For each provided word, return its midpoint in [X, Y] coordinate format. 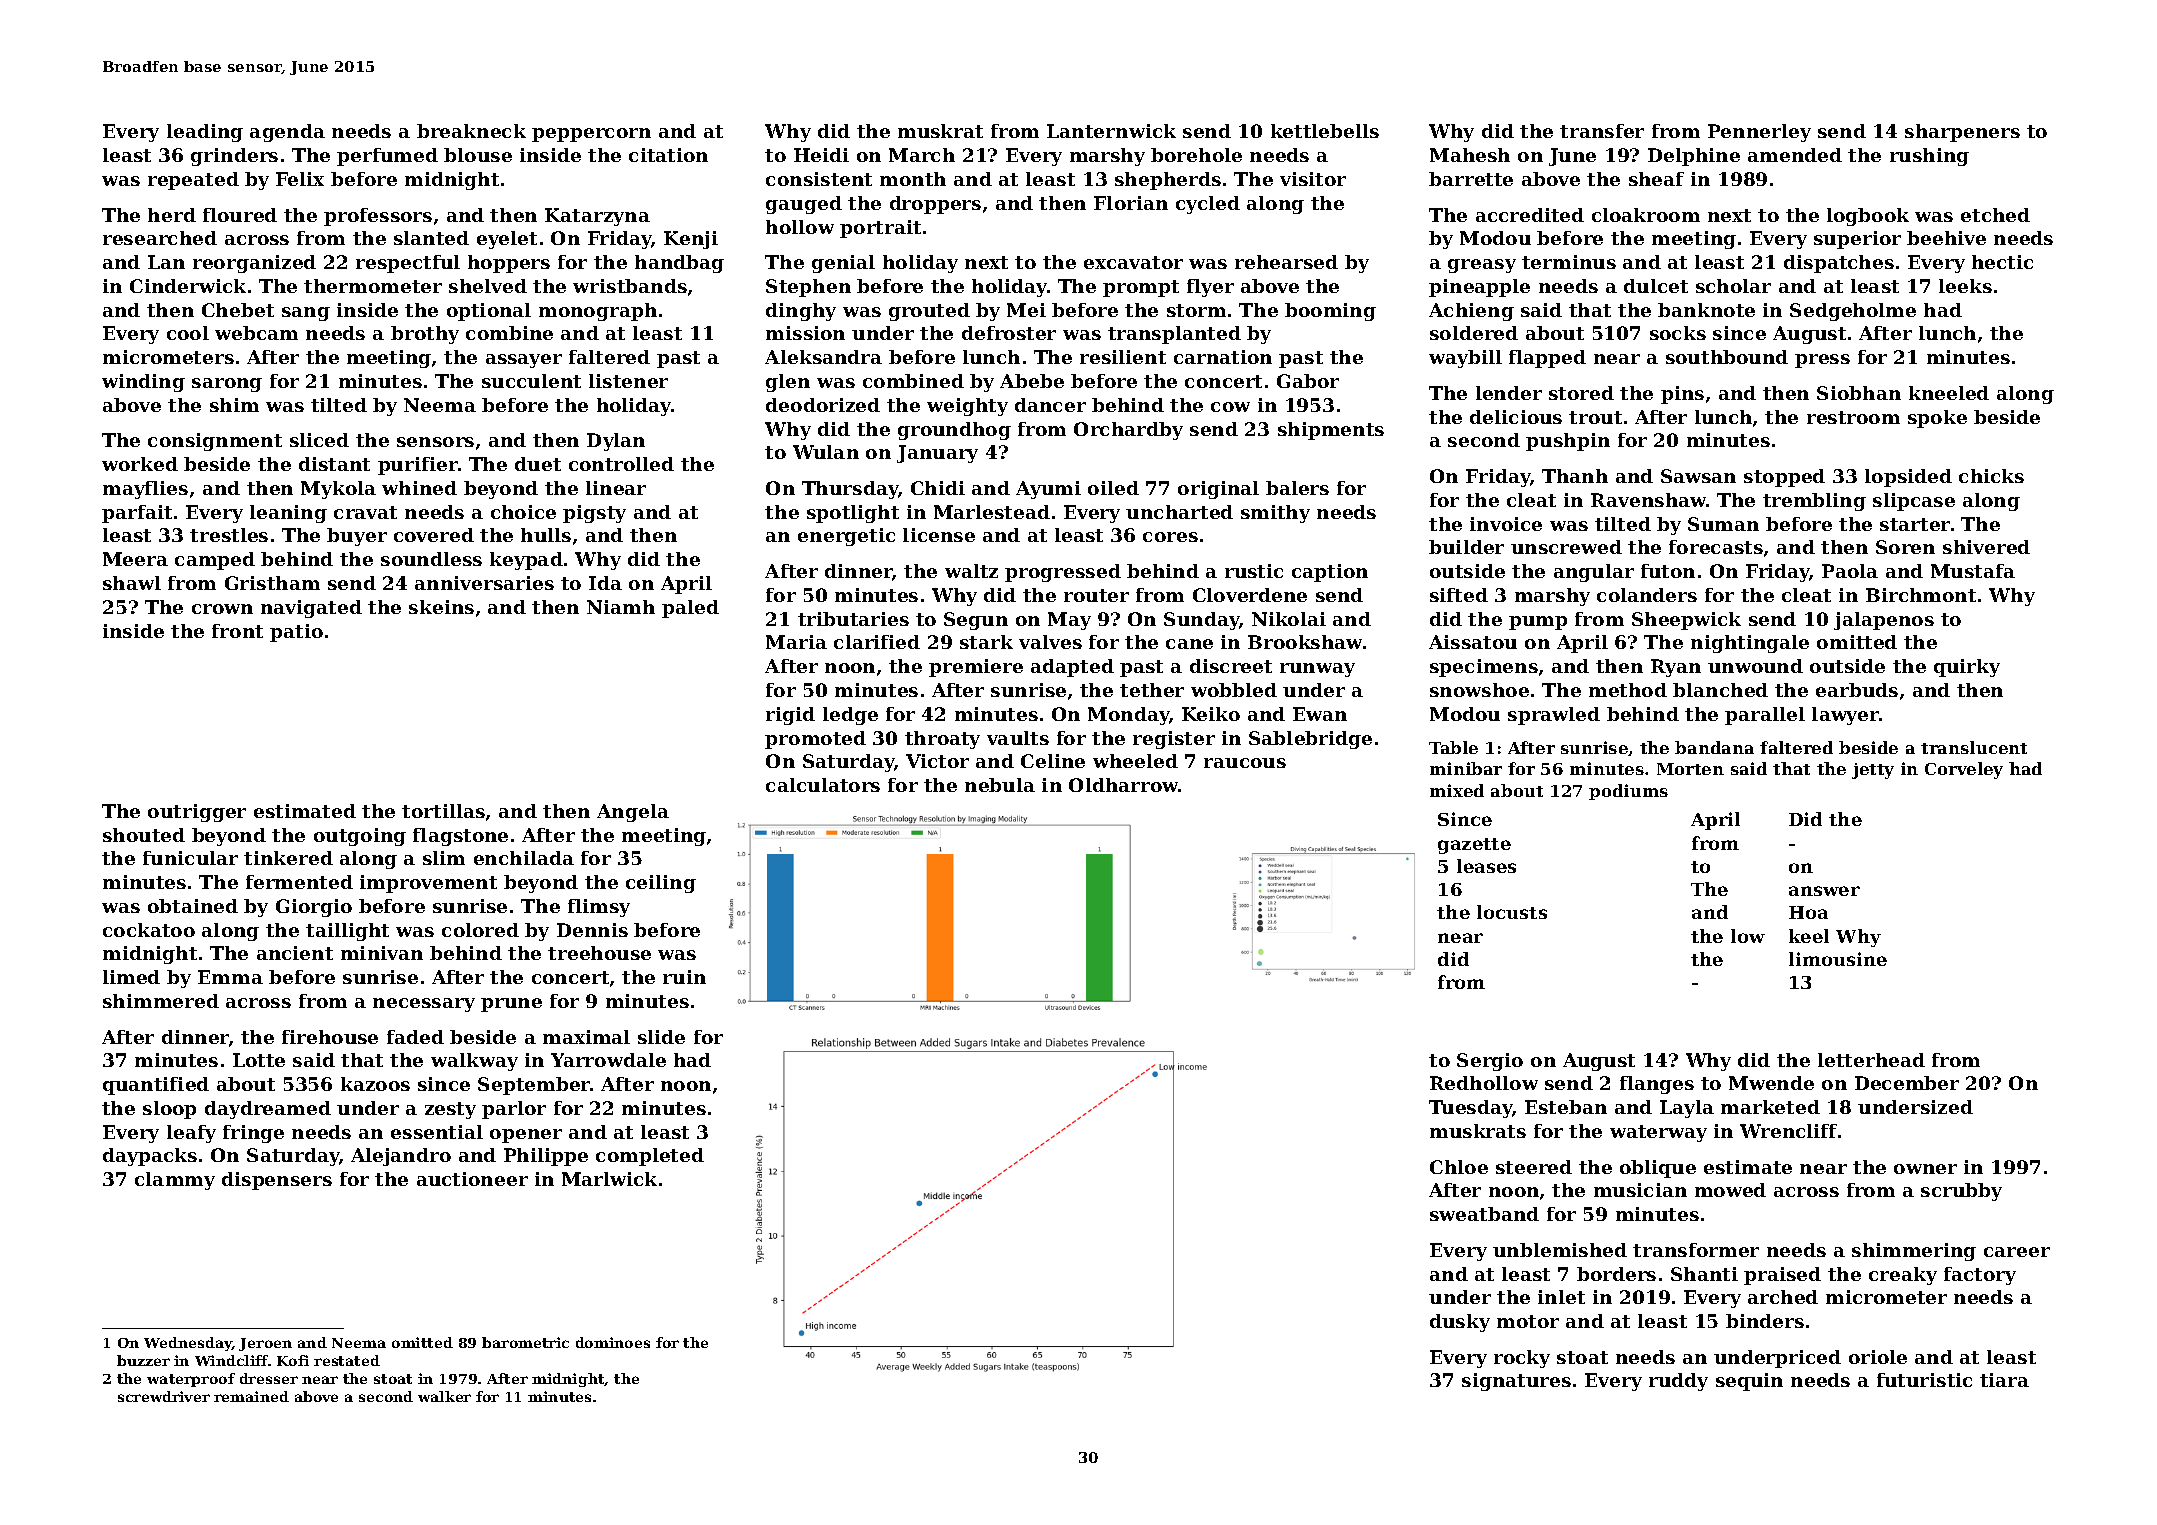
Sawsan [1698, 476]
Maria [796, 642]
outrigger [197, 813]
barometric [525, 1342]
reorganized [254, 264]
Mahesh [1470, 155]
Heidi [821, 155]
